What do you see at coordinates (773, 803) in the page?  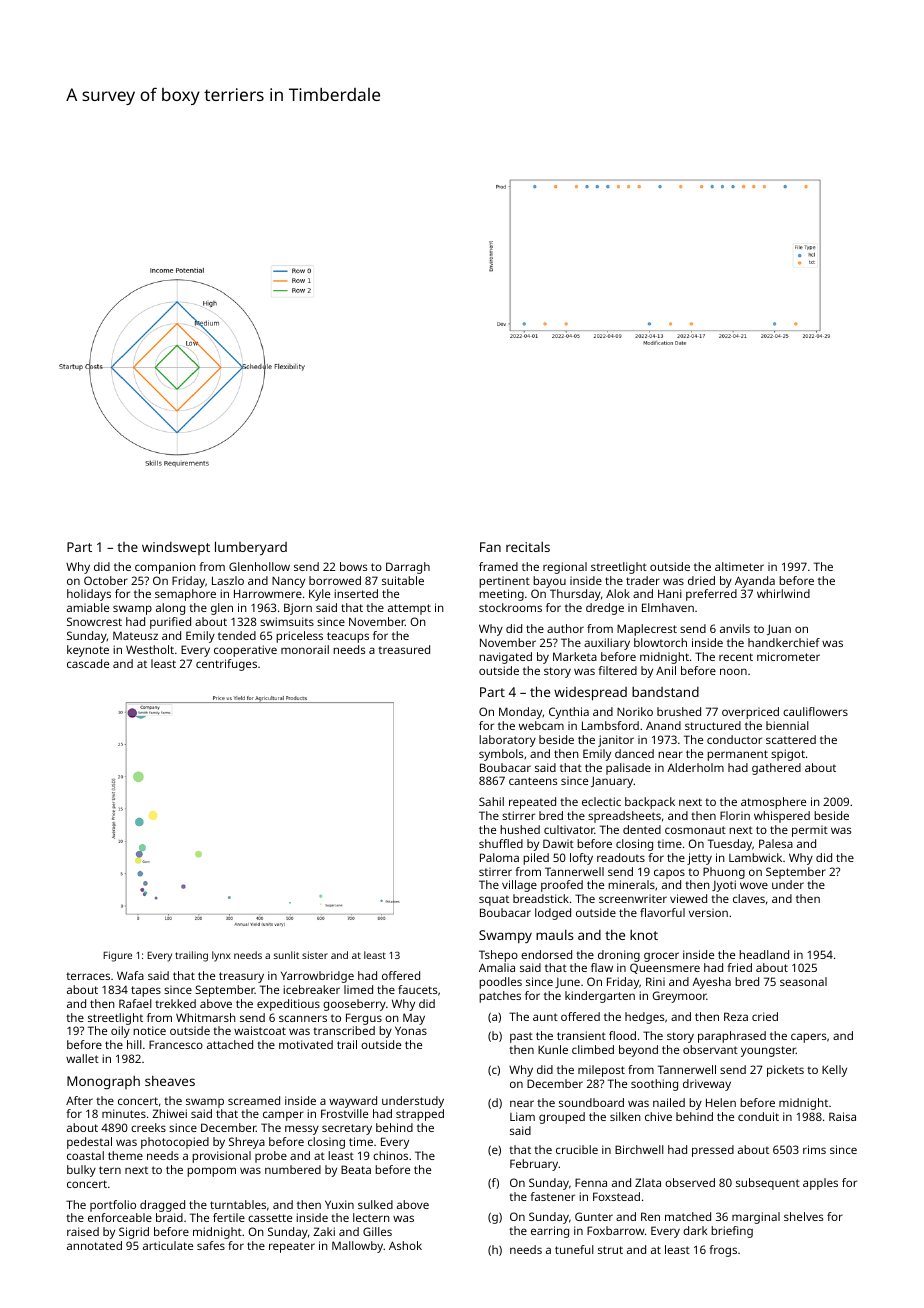 I see `atmosphere` at bounding box center [773, 803].
